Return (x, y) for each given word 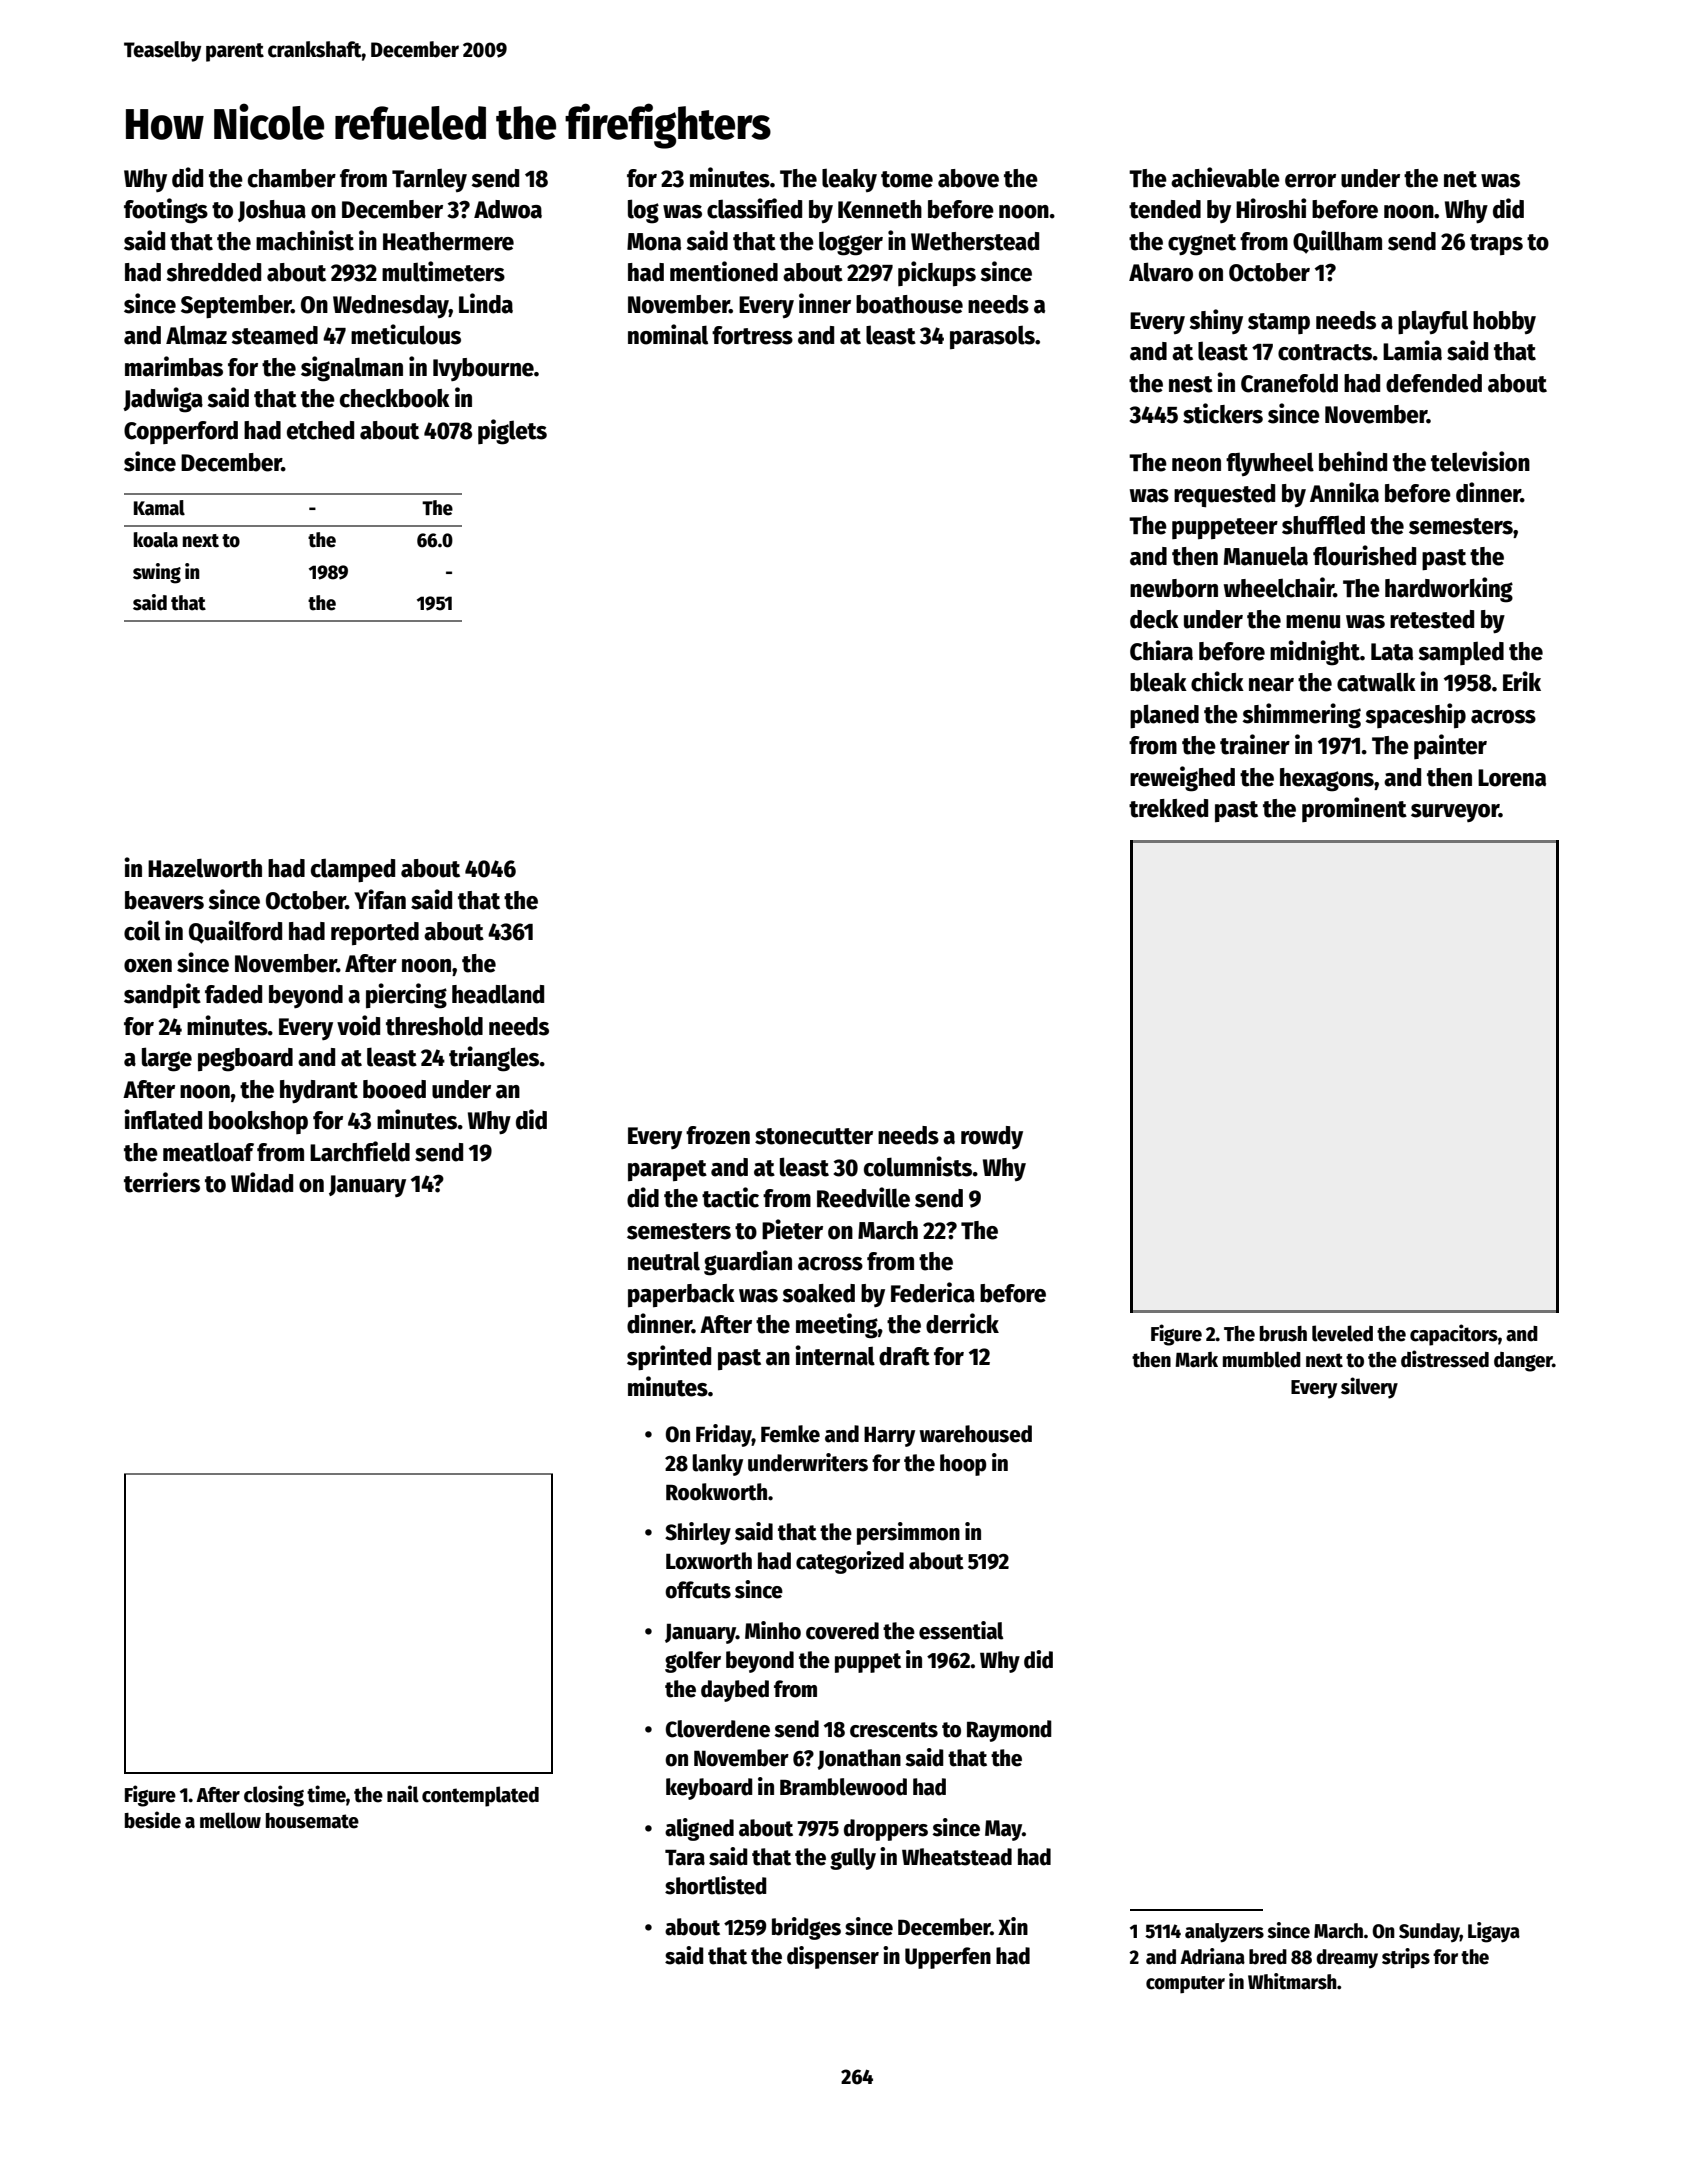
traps (1496, 244)
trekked (1168, 808)
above (968, 178)
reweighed (1182, 779)
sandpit (162, 995)
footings (166, 211)
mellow (230, 1820)
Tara (685, 1857)
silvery (1369, 1388)
